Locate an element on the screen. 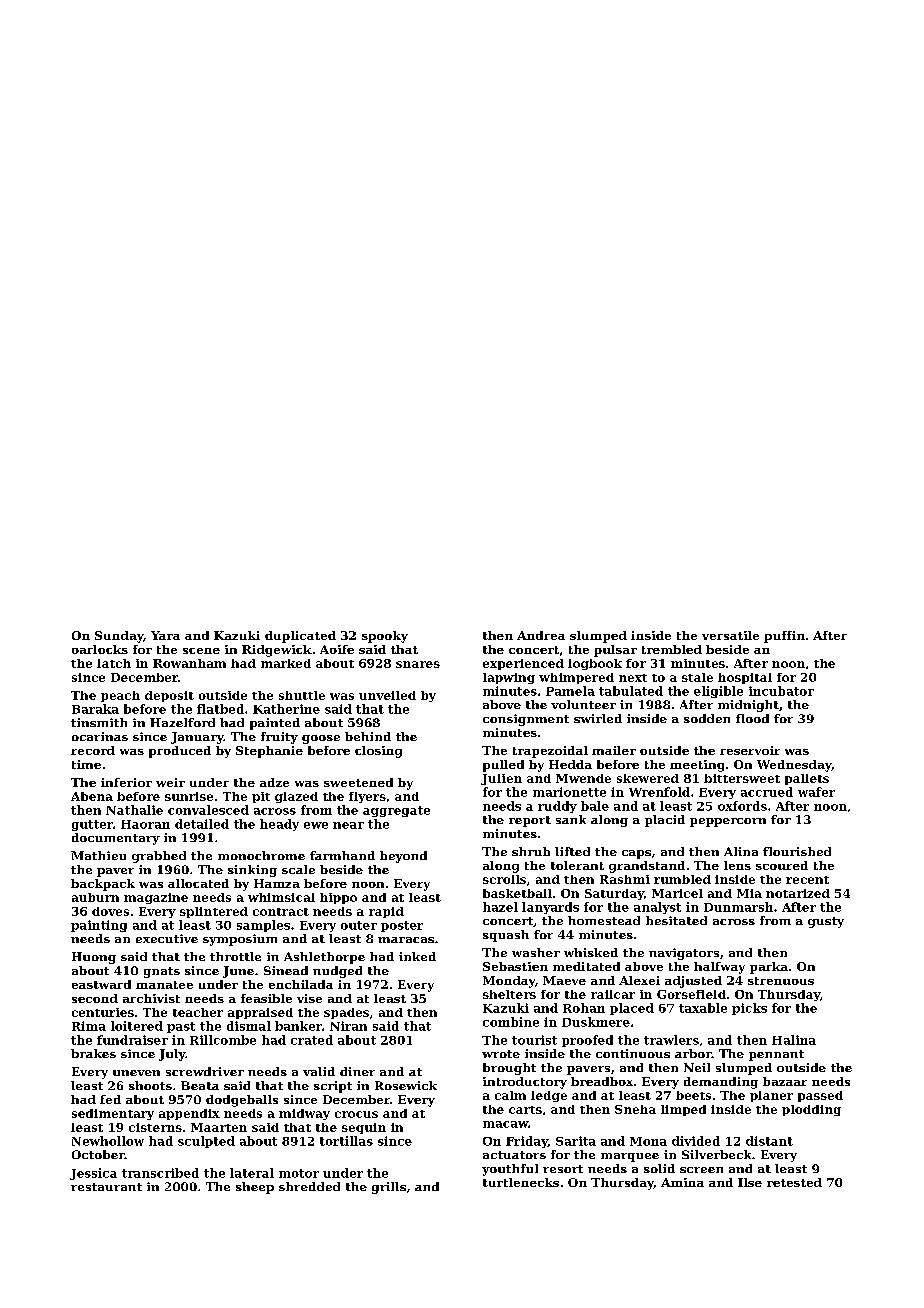 Image resolution: width=924 pixels, height=1308 pixels. snares is located at coordinates (418, 664).
